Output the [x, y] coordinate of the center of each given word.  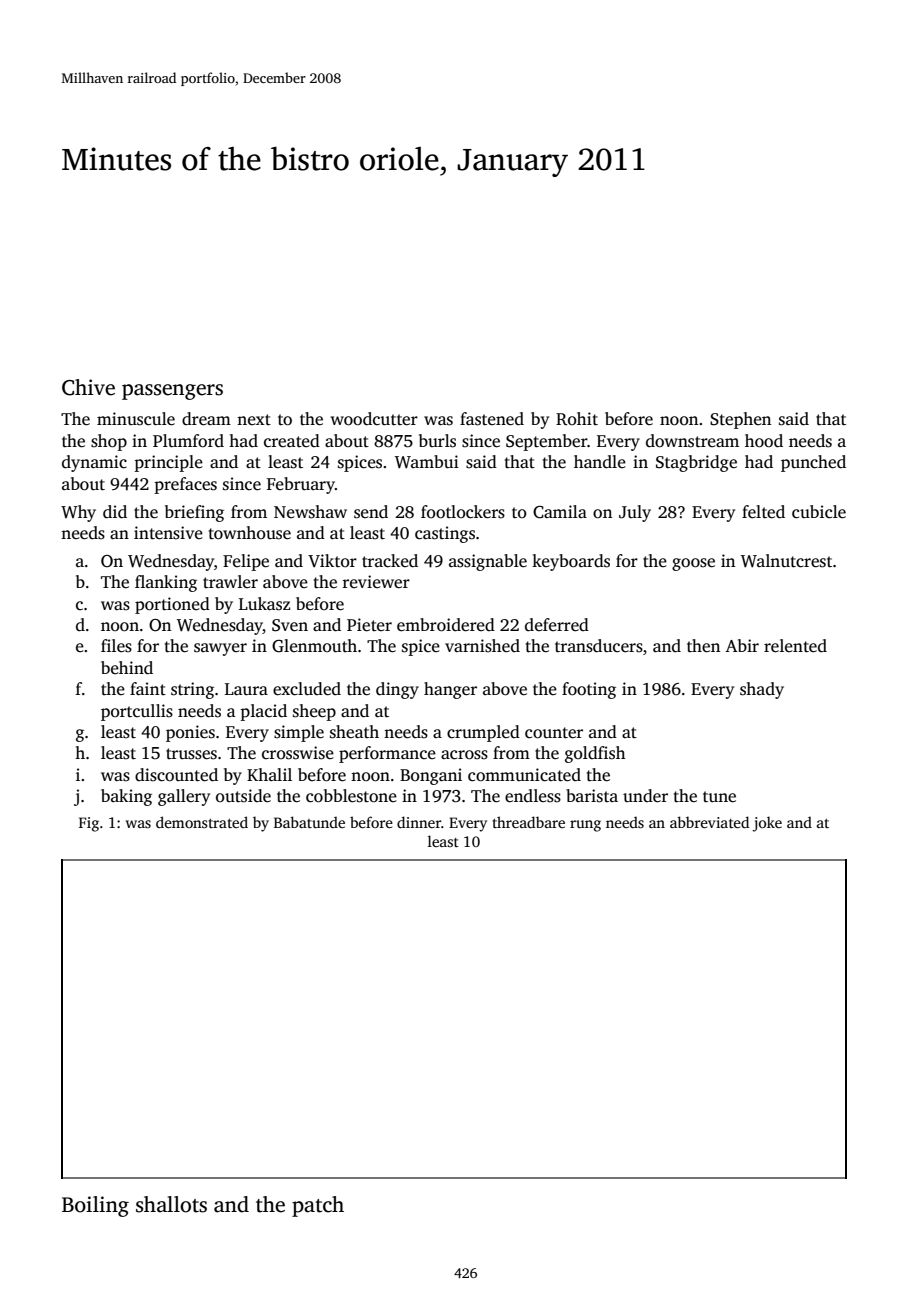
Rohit [577, 419]
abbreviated [709, 822]
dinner [419, 822]
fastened [492, 419]
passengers [172, 392]
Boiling [95, 1206]
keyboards [571, 562]
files [116, 646]
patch [318, 1206]
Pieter [369, 625]
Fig [89, 824]
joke [767, 824]
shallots [171, 1204]
